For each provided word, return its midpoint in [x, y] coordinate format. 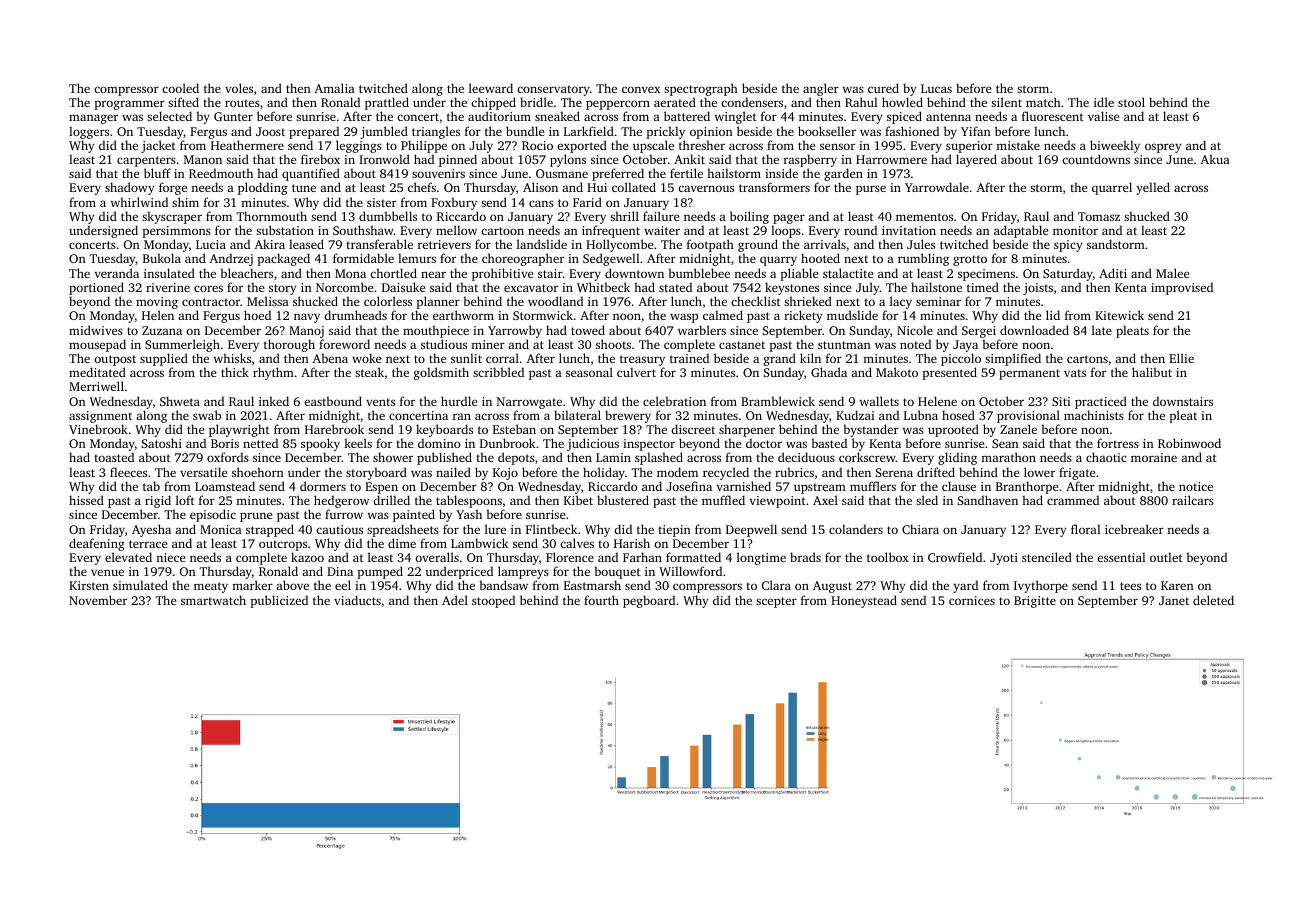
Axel [825, 500]
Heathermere [247, 145]
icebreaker [1134, 529]
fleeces [128, 472]
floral [1085, 529]
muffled [723, 500]
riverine [168, 287]
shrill [624, 216]
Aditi [1113, 273]
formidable [363, 258]
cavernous [706, 188]
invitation [909, 230]
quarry [778, 261]
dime [402, 543]
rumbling [923, 259]
